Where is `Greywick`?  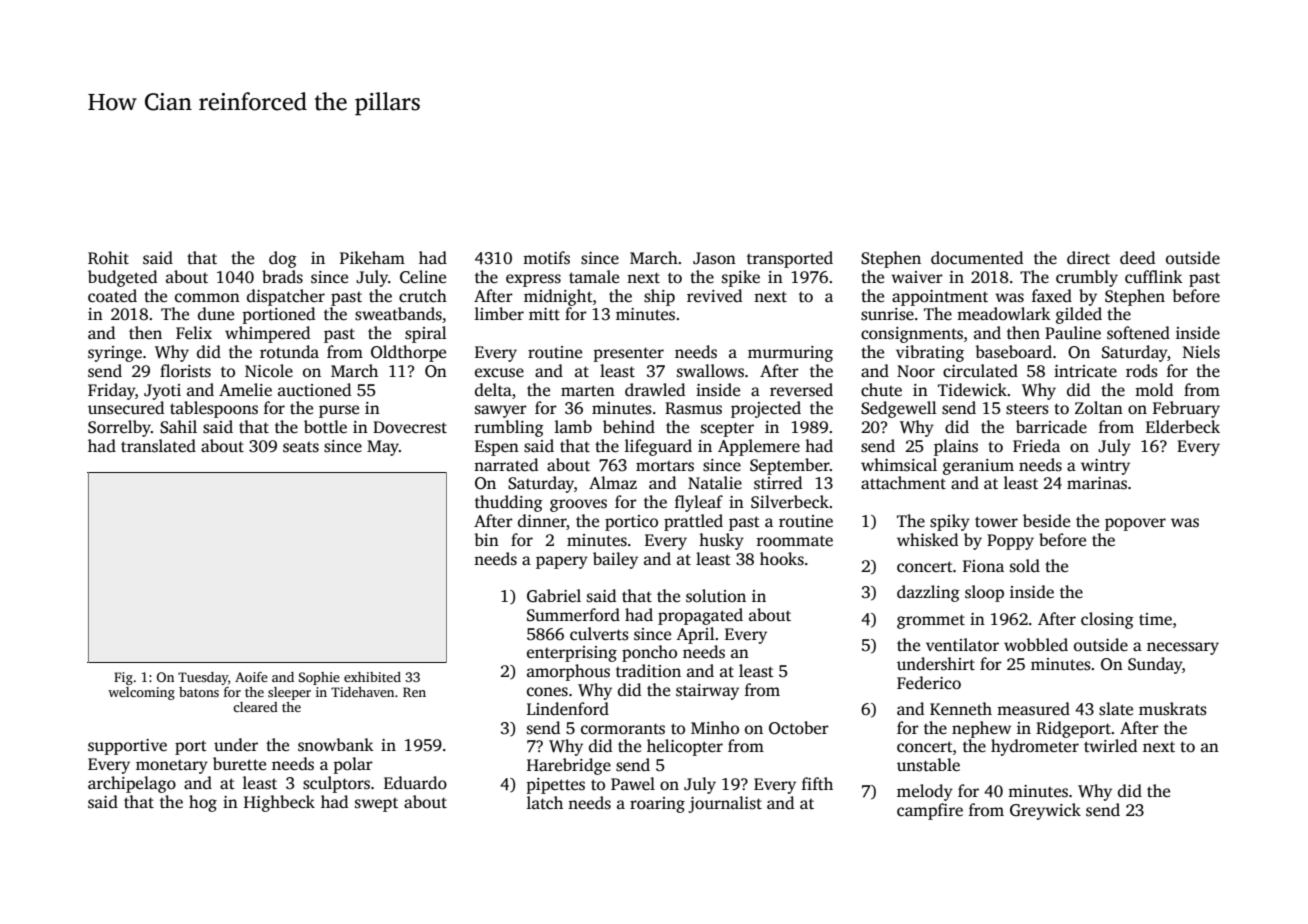 Greywick is located at coordinates (1045, 811).
